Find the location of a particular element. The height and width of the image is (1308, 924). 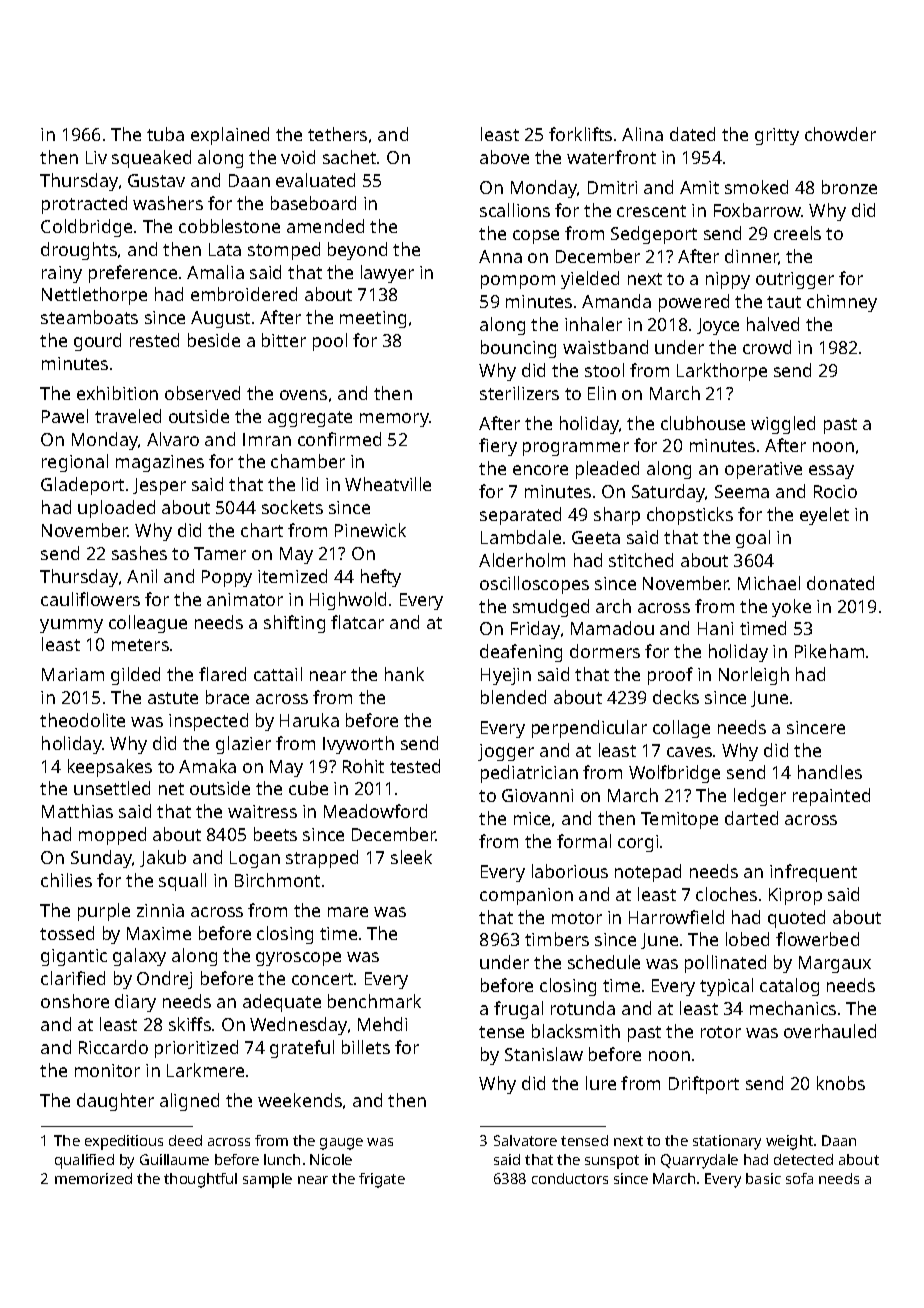

gauge is located at coordinates (341, 1144).
